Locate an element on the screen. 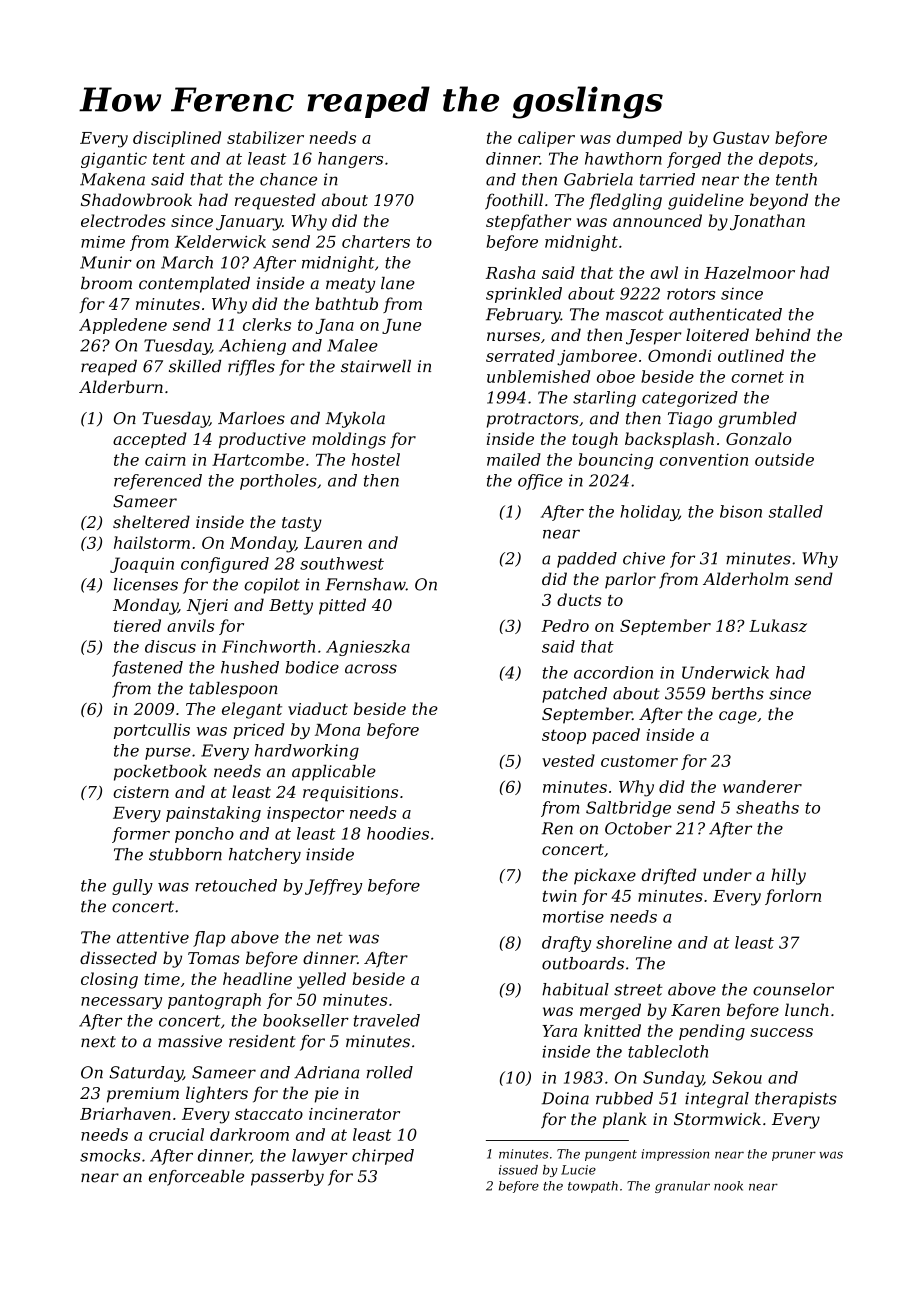 The width and height of the screenshot is (924, 1314). sheaths is located at coordinates (767, 807).
